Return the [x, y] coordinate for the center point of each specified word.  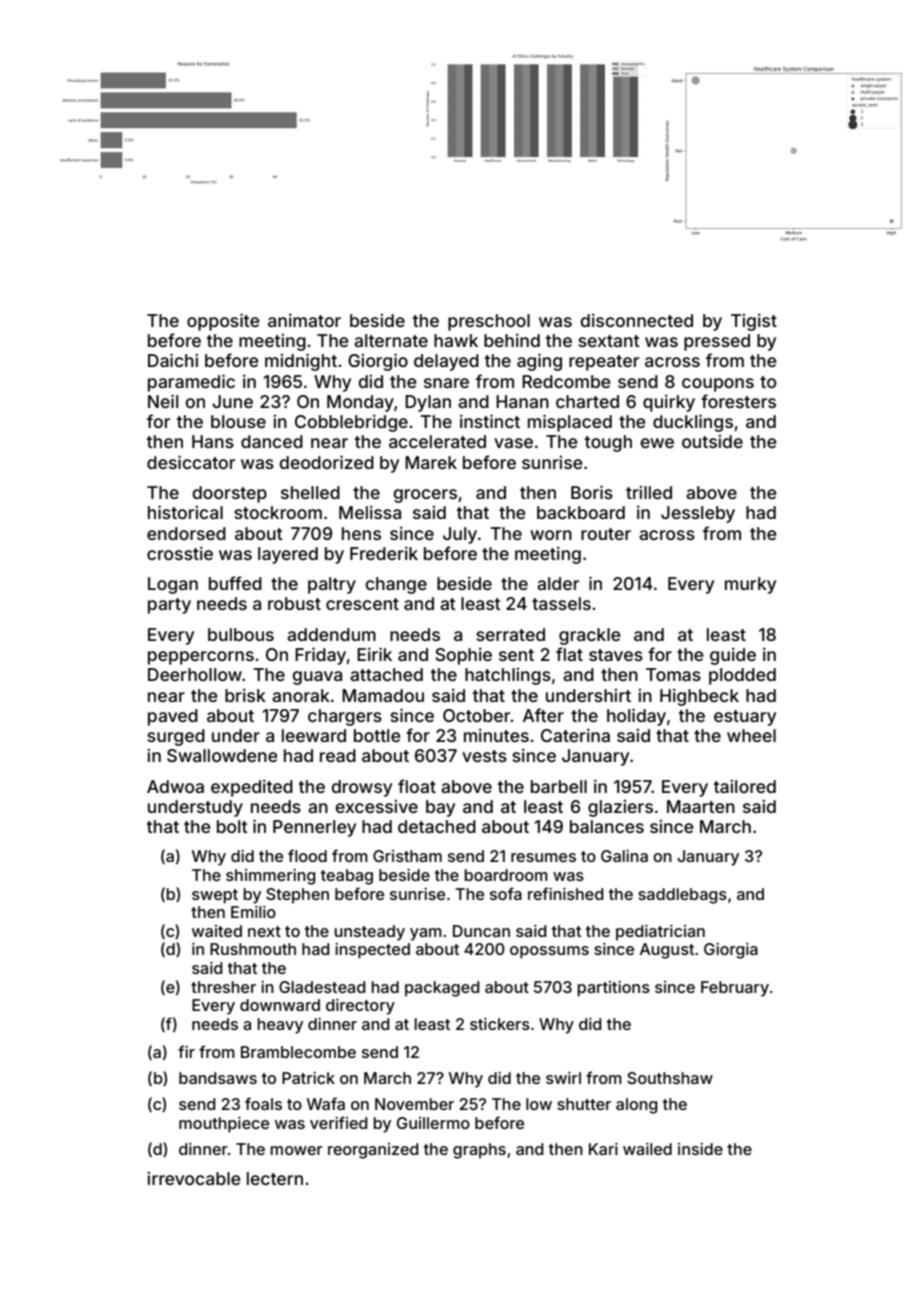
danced [272, 441]
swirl [563, 1078]
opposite [223, 322]
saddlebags [682, 896]
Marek [431, 462]
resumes [543, 857]
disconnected [637, 320]
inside [700, 1149]
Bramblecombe [298, 1052]
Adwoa [175, 786]
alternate [391, 340]
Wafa [326, 1103]
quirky [669, 403]
